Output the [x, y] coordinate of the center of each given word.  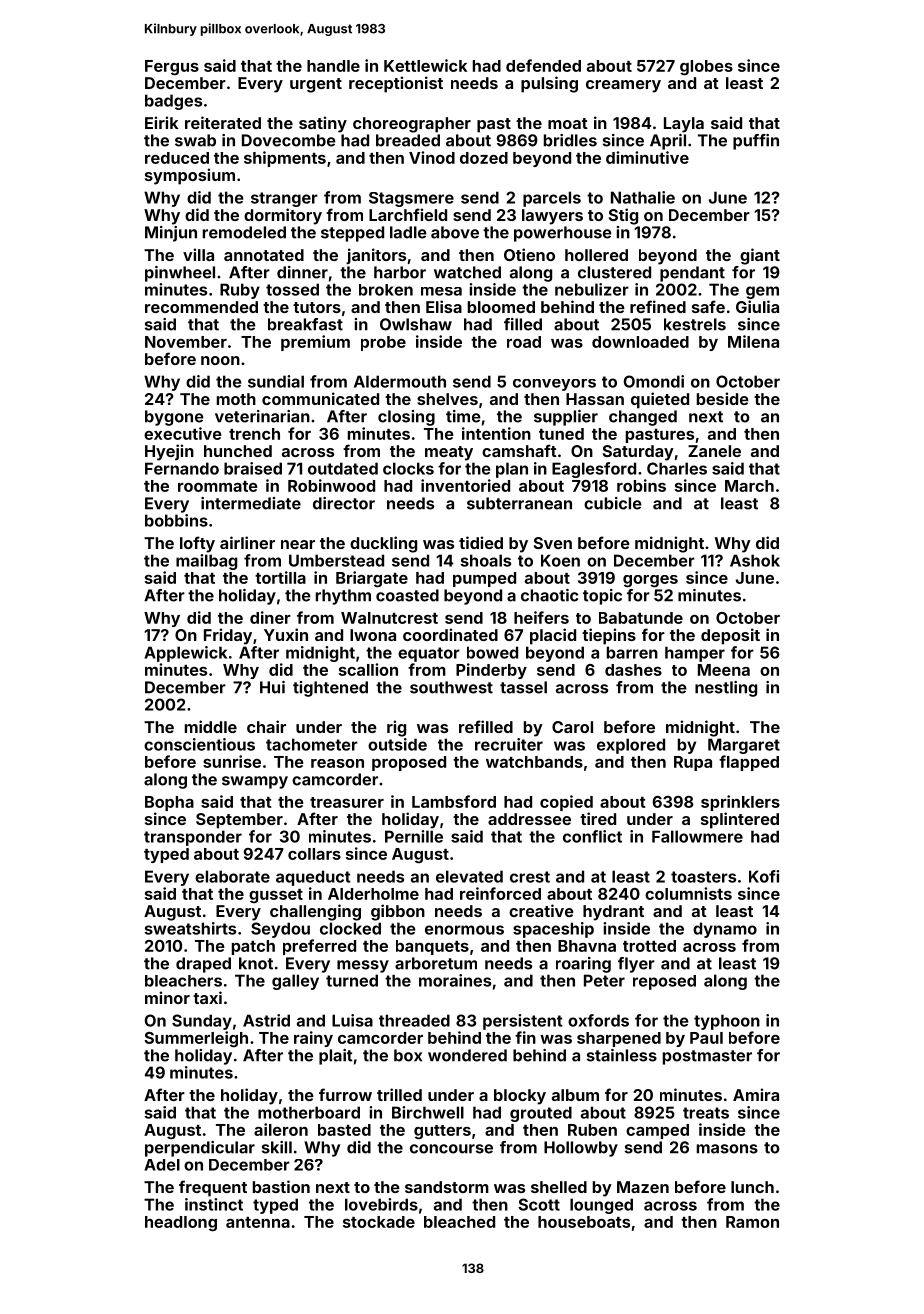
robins [641, 485]
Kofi [764, 876]
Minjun [171, 234]
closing [406, 418]
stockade [379, 1222]
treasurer [347, 802]
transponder [193, 838]
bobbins [176, 520]
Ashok [755, 560]
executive [183, 433]
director [344, 503]
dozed [484, 158]
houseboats [584, 1222]
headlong [181, 1223]
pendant [692, 274]
